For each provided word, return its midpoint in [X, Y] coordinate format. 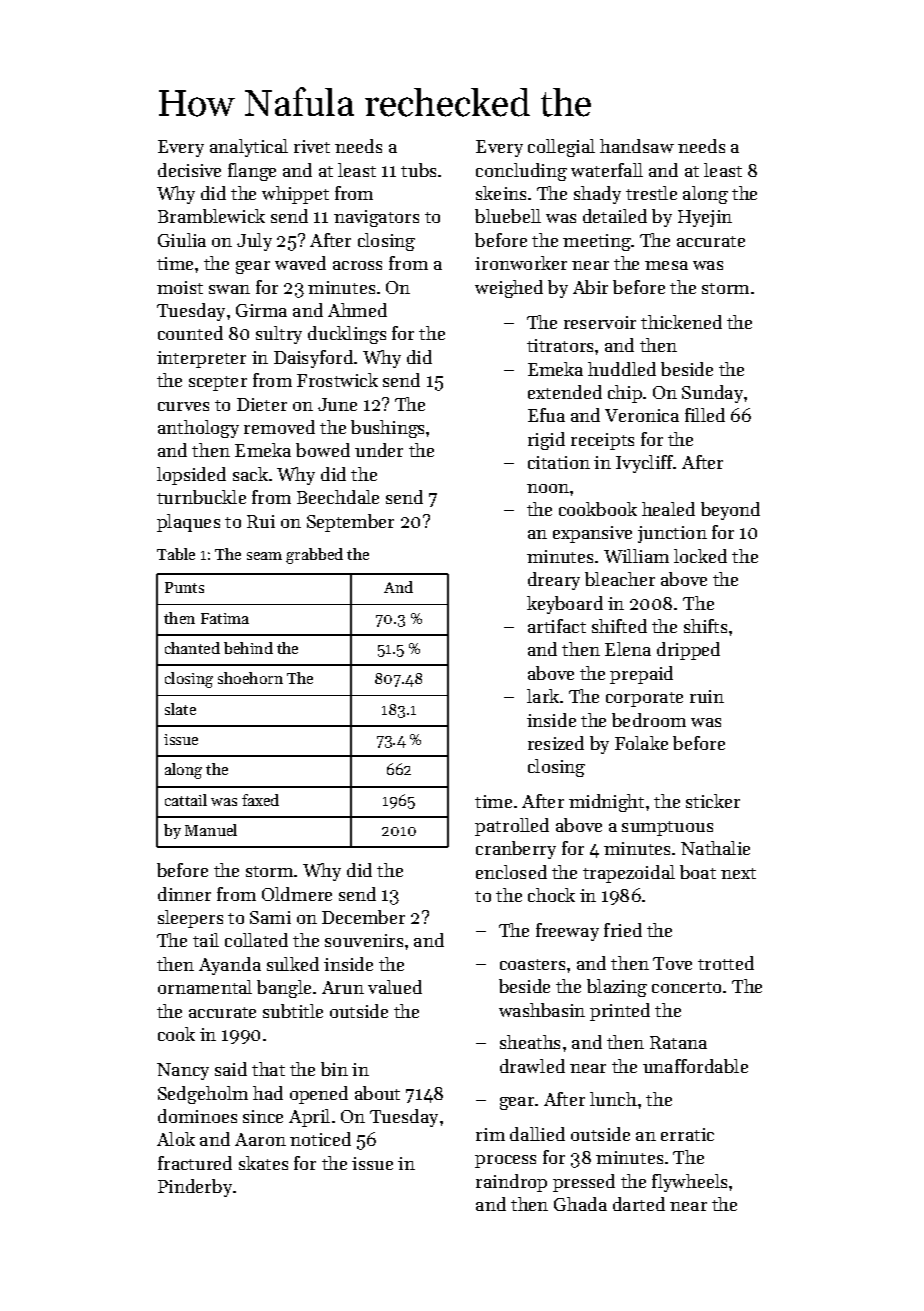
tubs [418, 170]
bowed [323, 450]
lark [543, 696]
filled [705, 415]
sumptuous [667, 828]
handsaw [637, 146]
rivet [312, 146]
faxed [260, 800]
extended [565, 392]
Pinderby [195, 1188]
